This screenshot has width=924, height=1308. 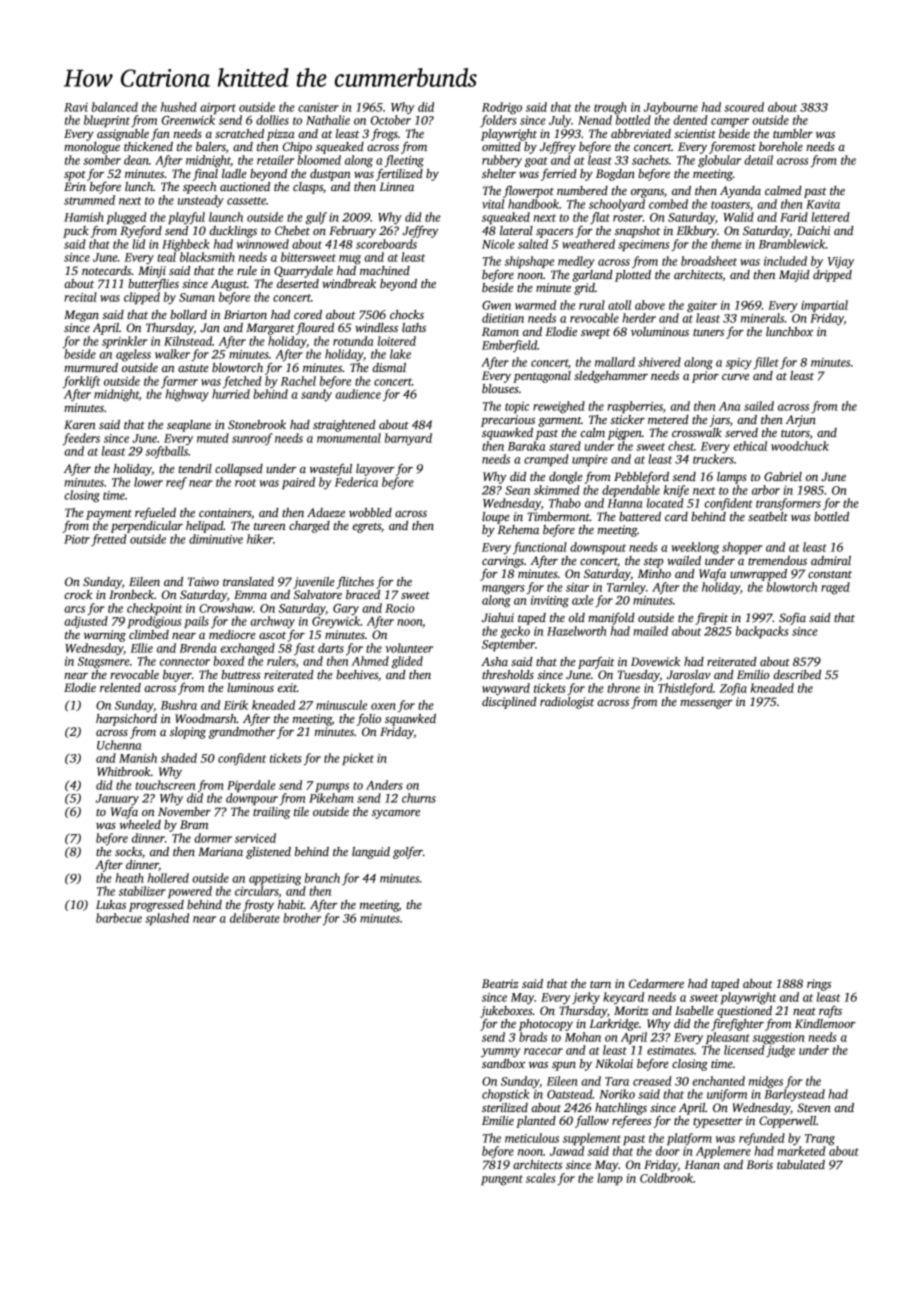 I want to click on splashed, so click(x=167, y=919).
